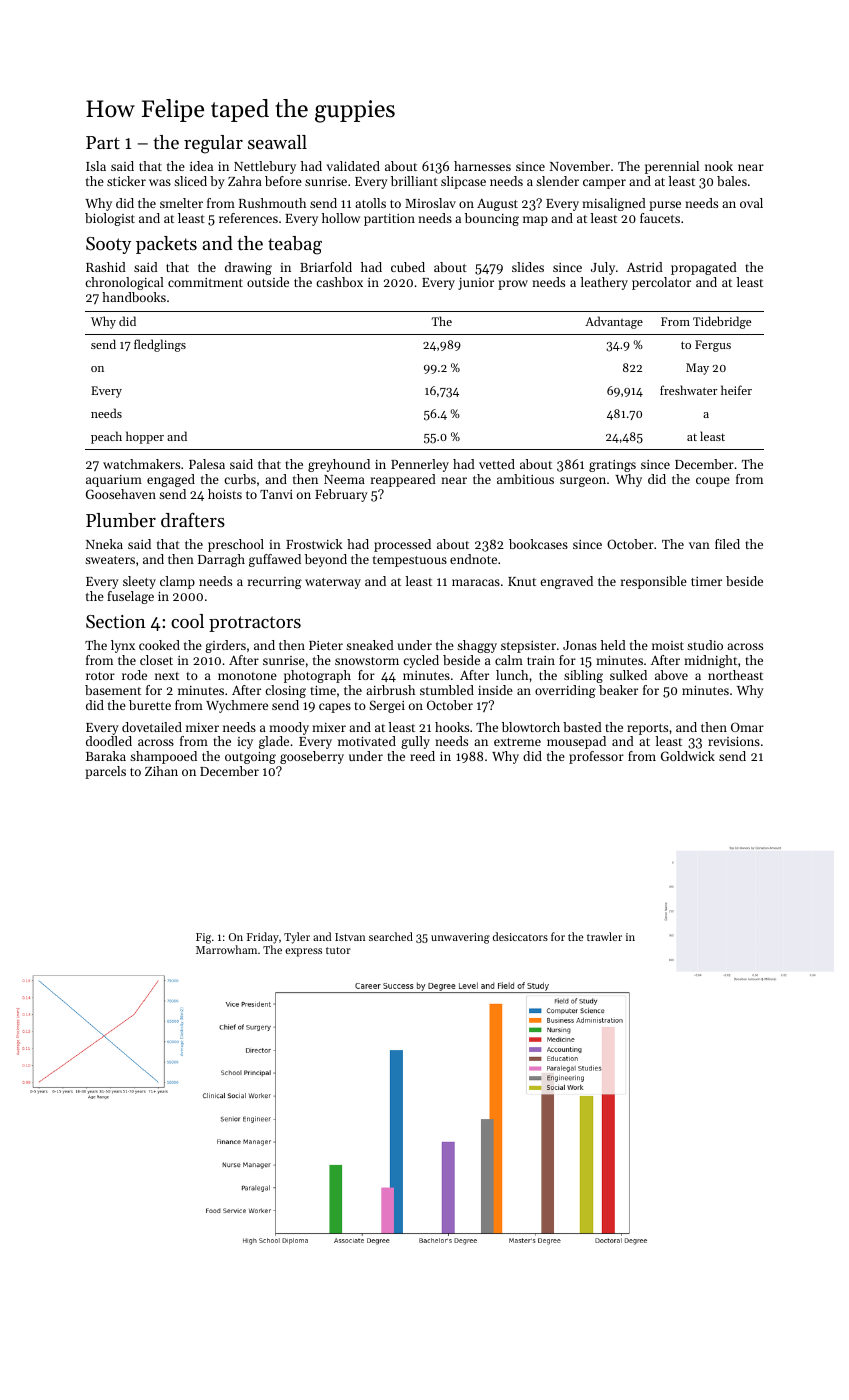 The width and height of the screenshot is (849, 1400). What do you see at coordinates (713, 482) in the screenshot?
I see `coupe` at bounding box center [713, 482].
